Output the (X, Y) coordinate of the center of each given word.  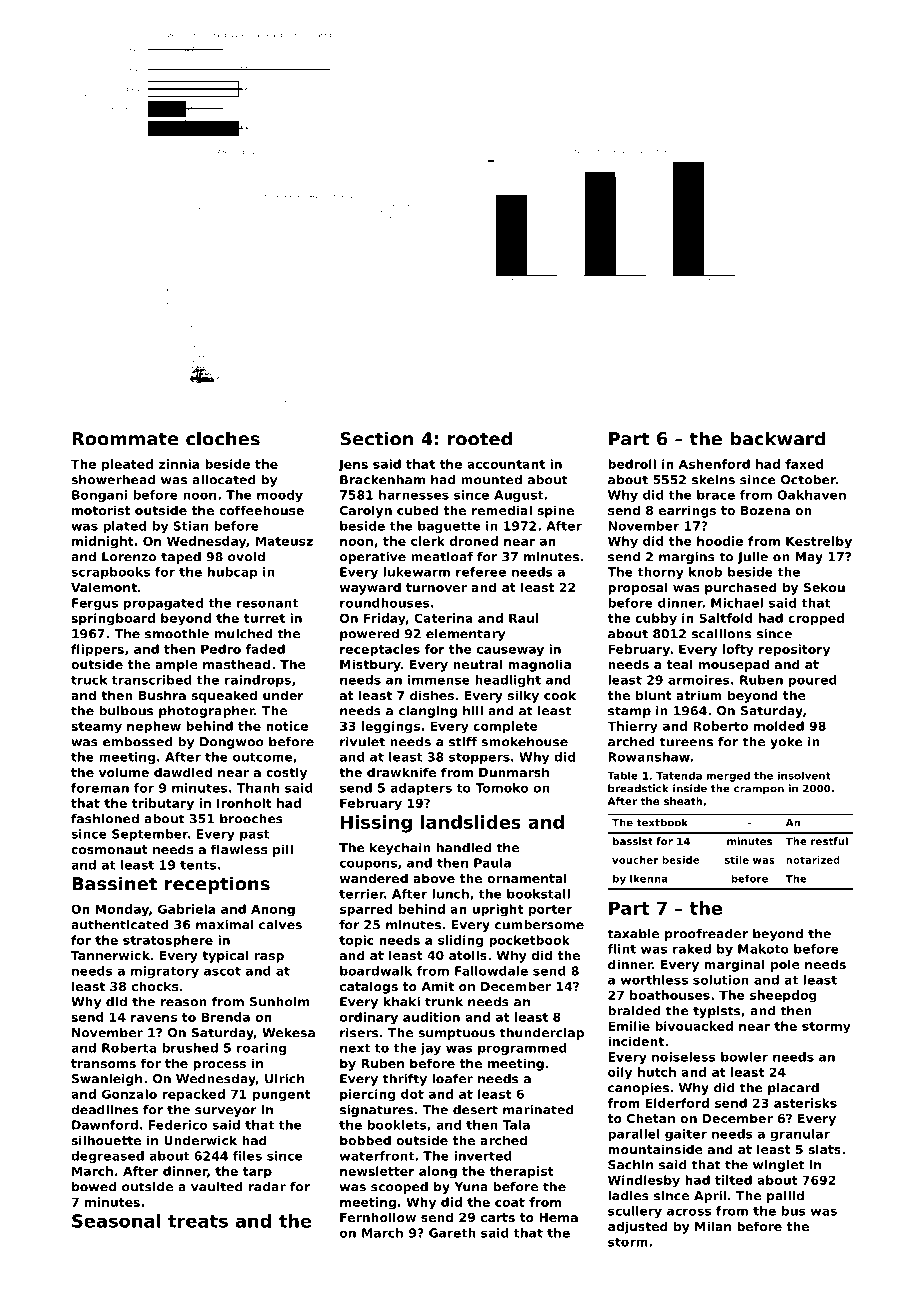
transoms (103, 1063)
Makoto (763, 949)
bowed (94, 1187)
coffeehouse (261, 510)
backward (778, 438)
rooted (480, 438)
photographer (206, 712)
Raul (523, 618)
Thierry (633, 727)
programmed (522, 1049)
